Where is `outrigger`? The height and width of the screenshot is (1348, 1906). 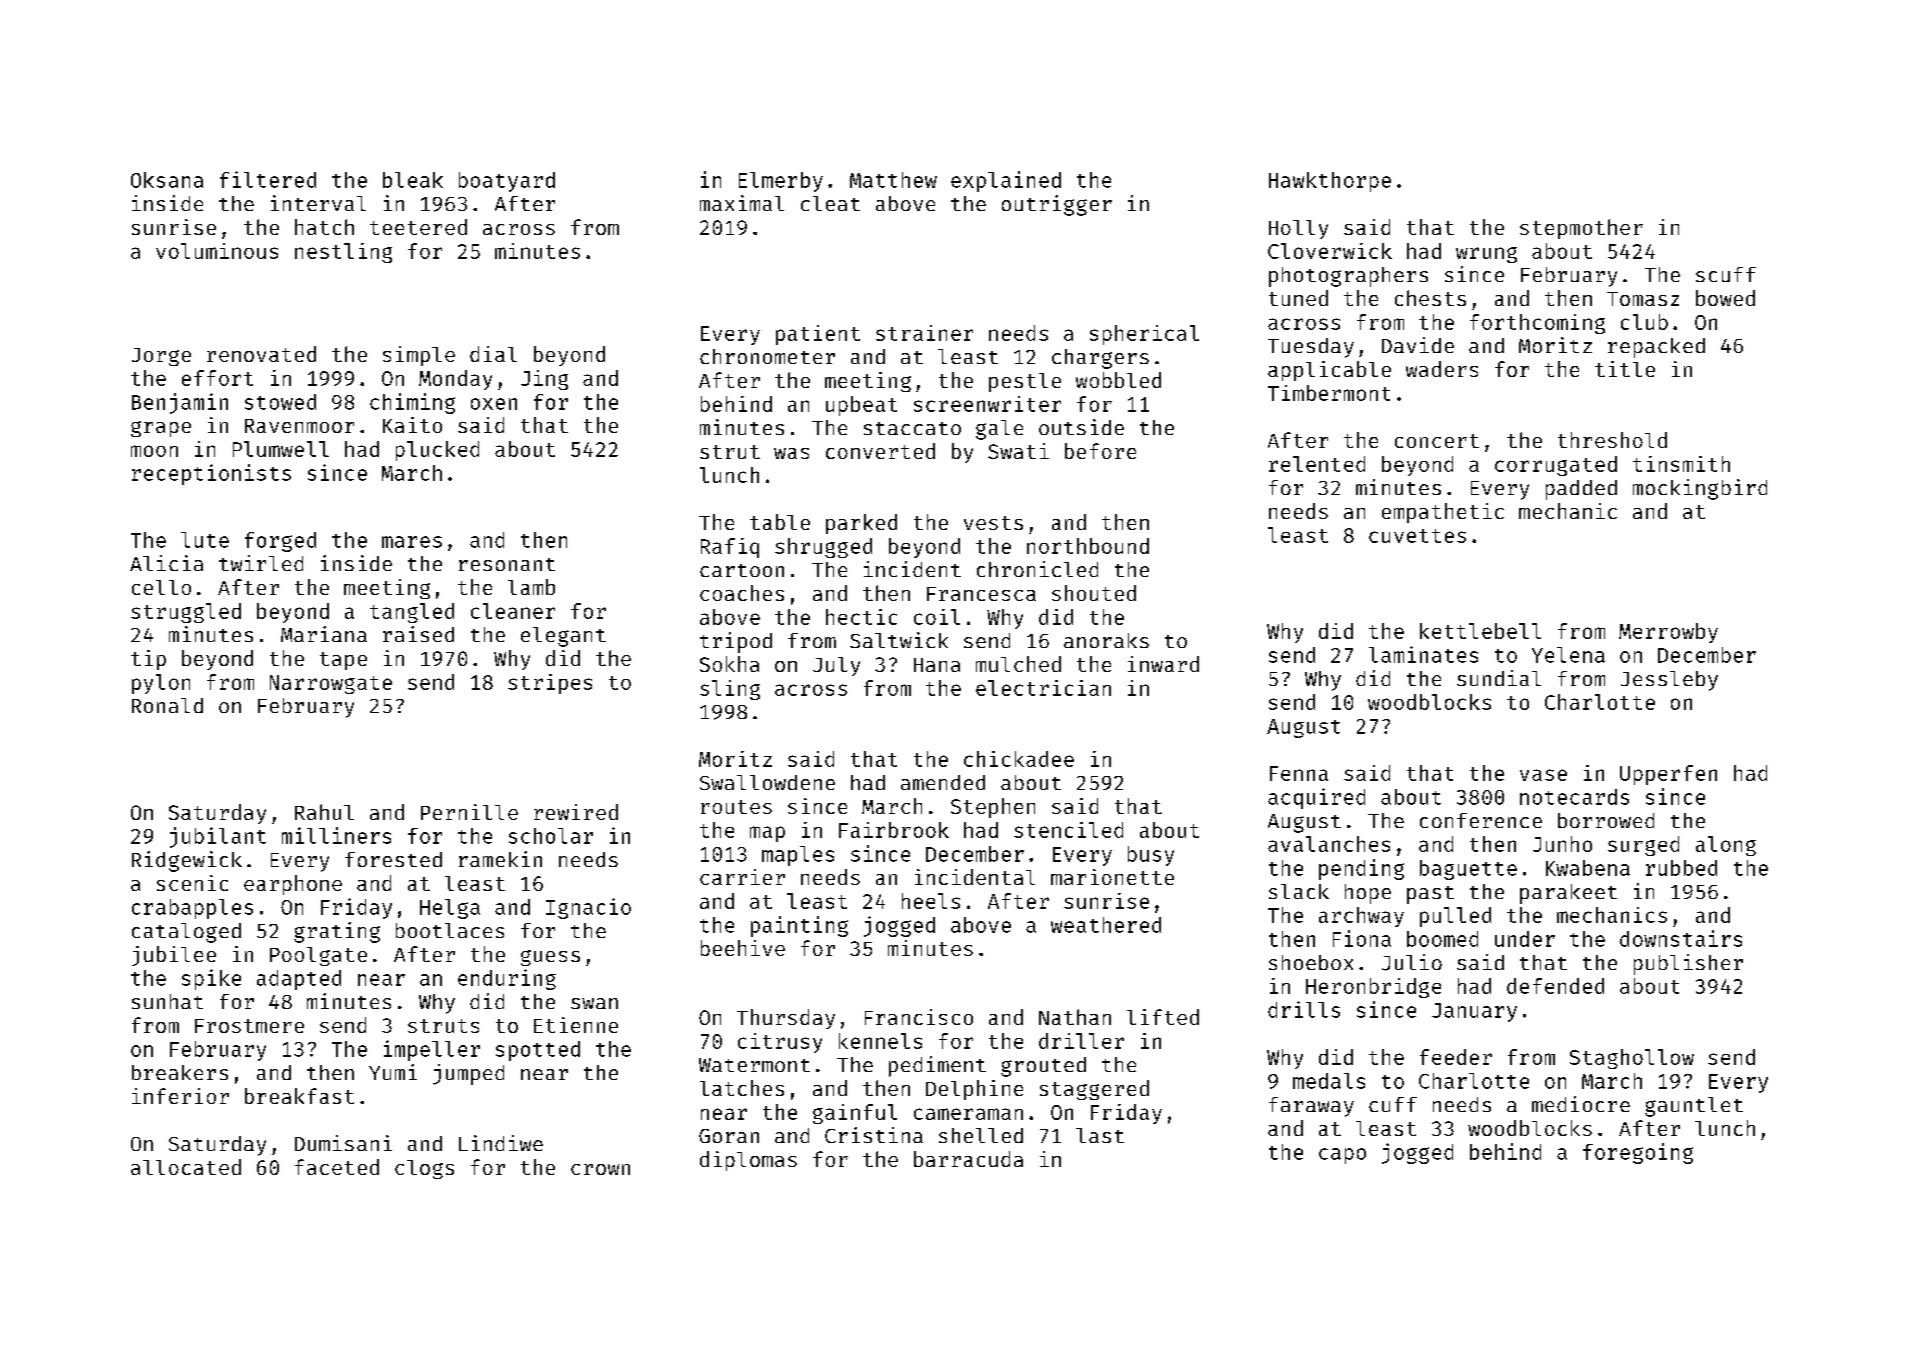 outrigger is located at coordinates (1057, 205).
